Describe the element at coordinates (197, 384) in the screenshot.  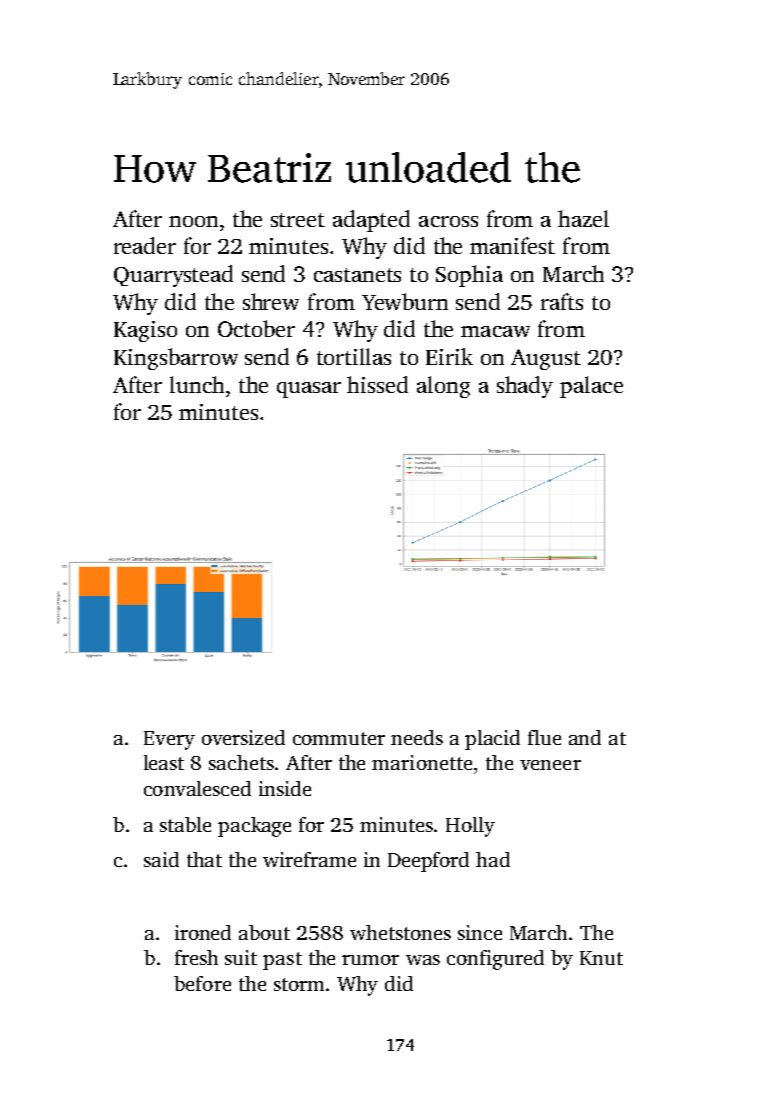
I see `lunch` at that location.
